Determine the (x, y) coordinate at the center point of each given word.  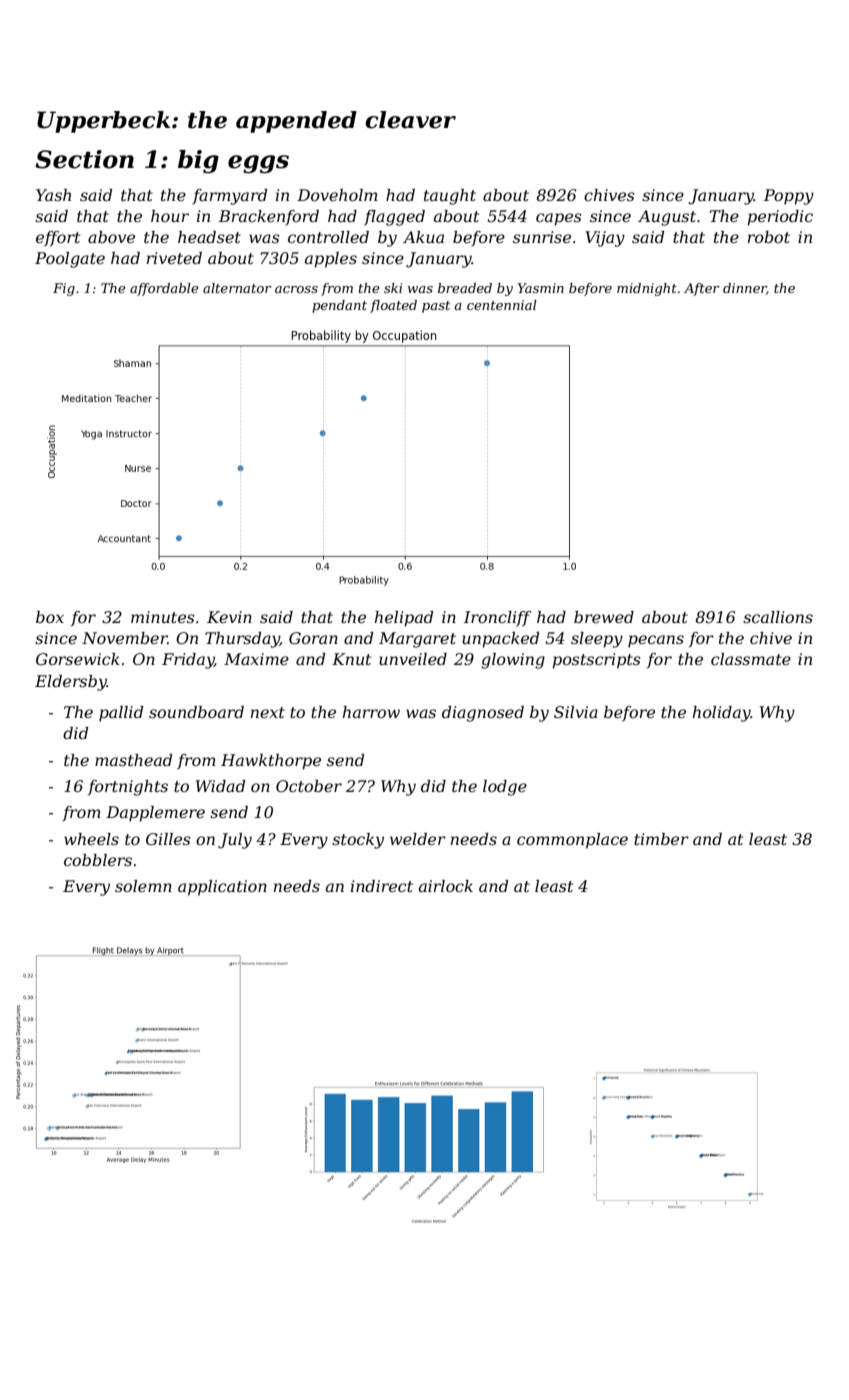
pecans (656, 641)
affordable (164, 289)
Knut (351, 659)
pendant (339, 306)
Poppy (789, 197)
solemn (143, 886)
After (702, 289)
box (50, 617)
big (198, 162)
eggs (258, 164)
